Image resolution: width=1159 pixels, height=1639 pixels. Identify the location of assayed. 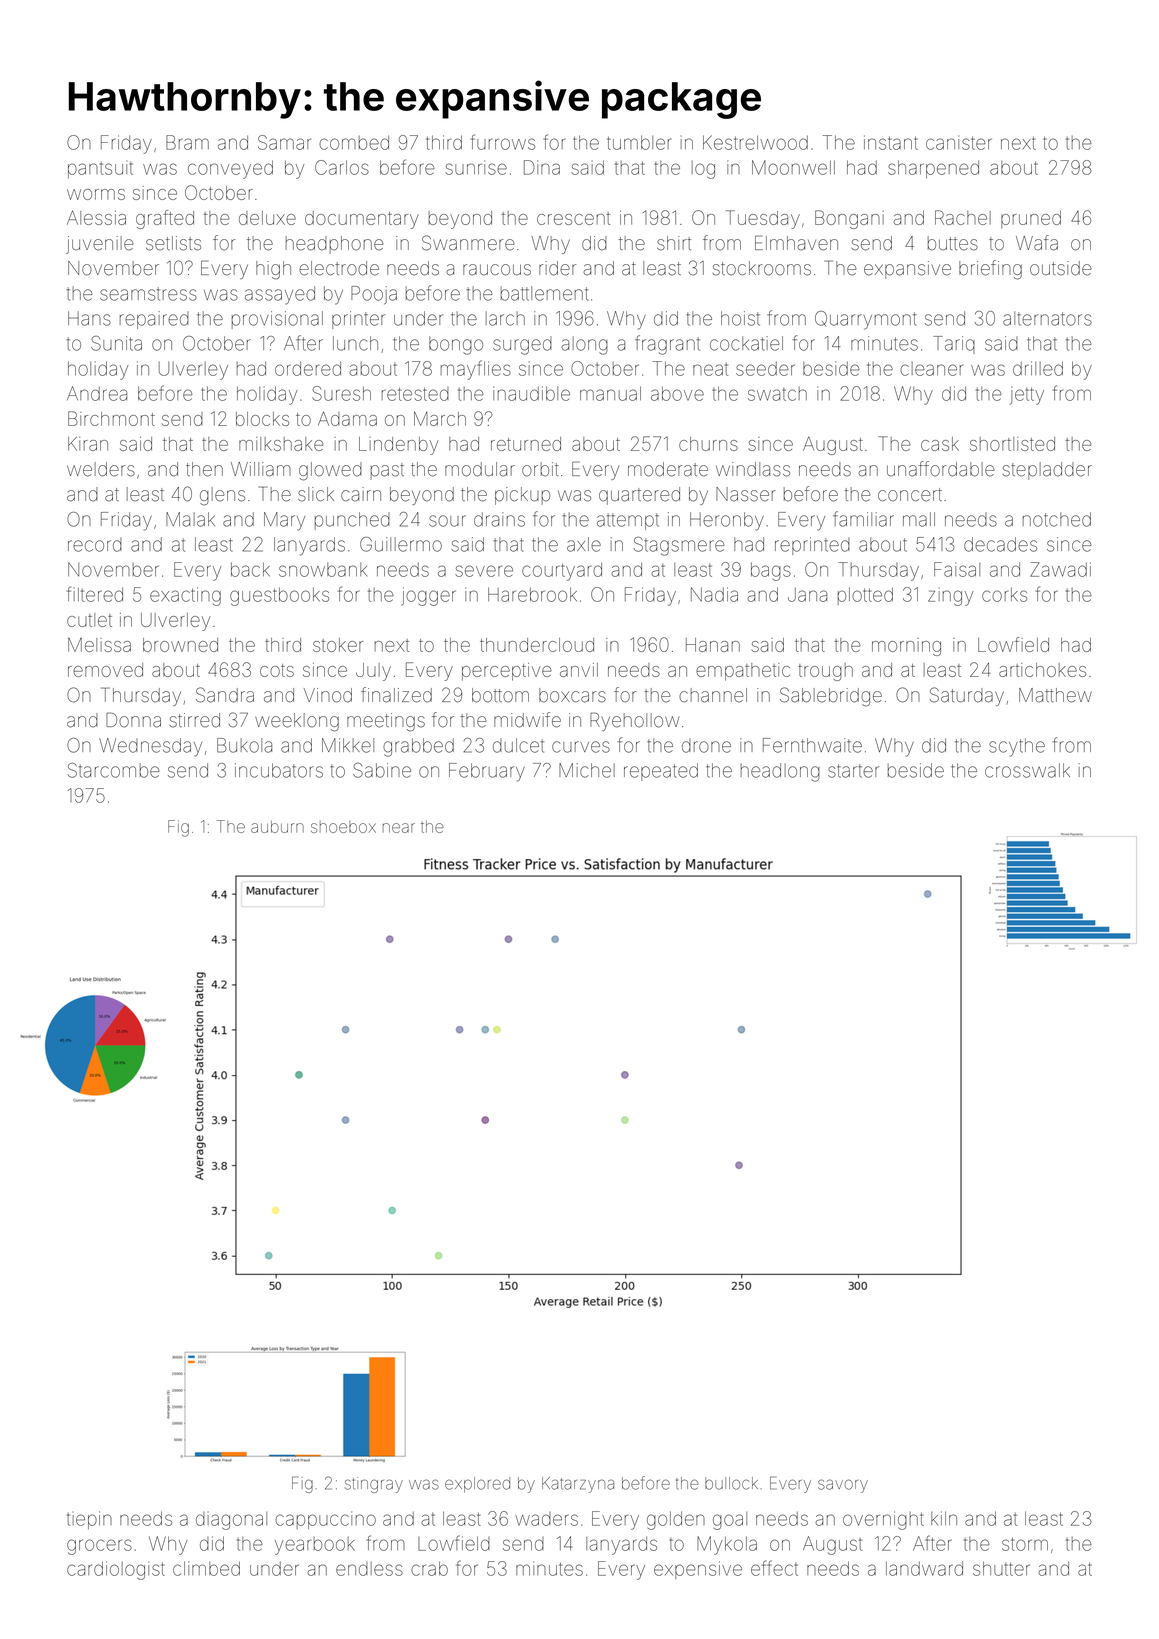
(280, 295).
